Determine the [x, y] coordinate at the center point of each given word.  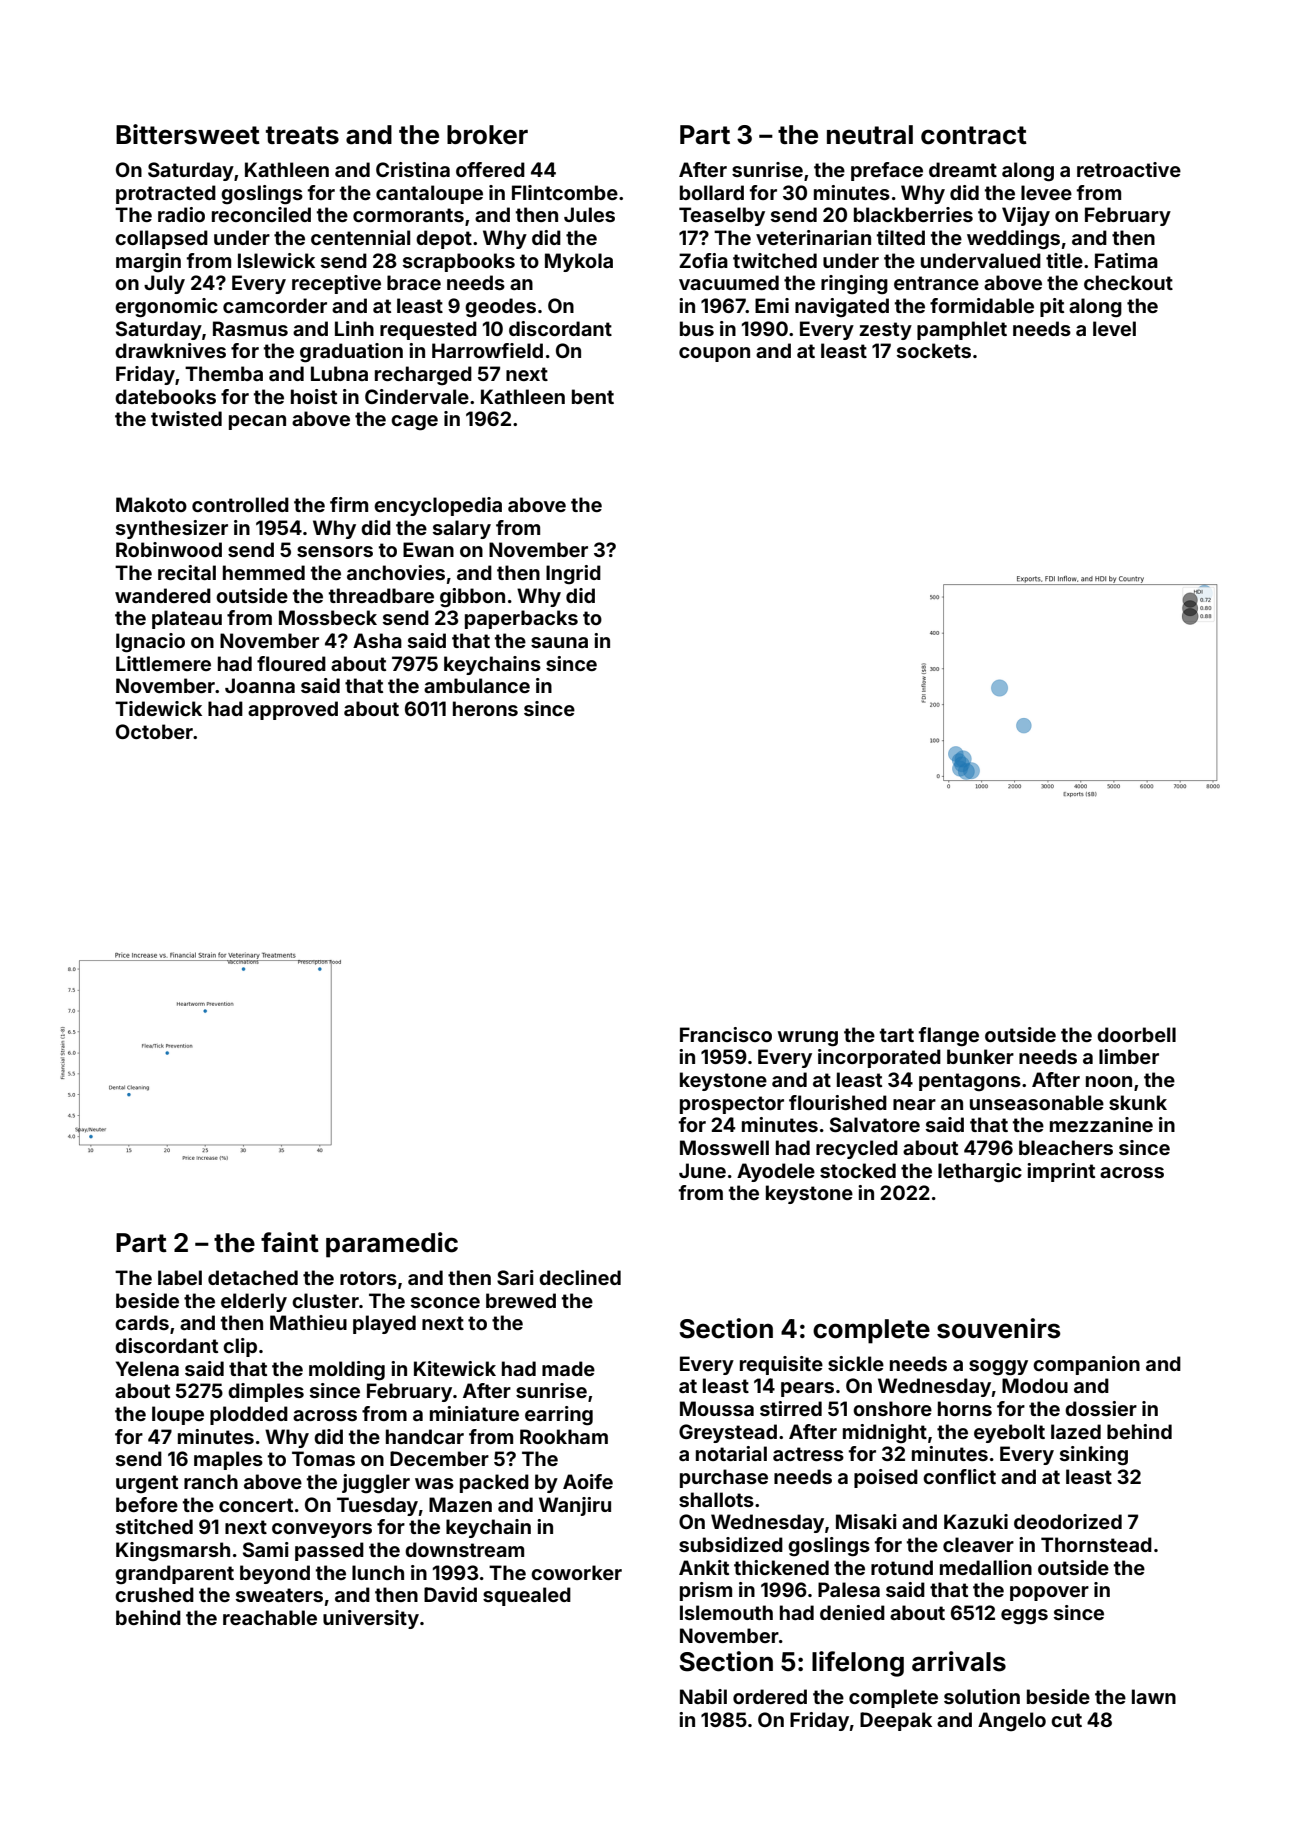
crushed [154, 1594]
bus [697, 328]
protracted [166, 194]
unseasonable [1037, 1102]
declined [580, 1277]
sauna [559, 642]
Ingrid [573, 575]
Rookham [564, 1436]
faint [290, 1242]
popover [1049, 1593]
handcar [425, 1436]
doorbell [1136, 1034]
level [1114, 328]
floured [291, 663]
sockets [934, 350]
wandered [163, 595]
